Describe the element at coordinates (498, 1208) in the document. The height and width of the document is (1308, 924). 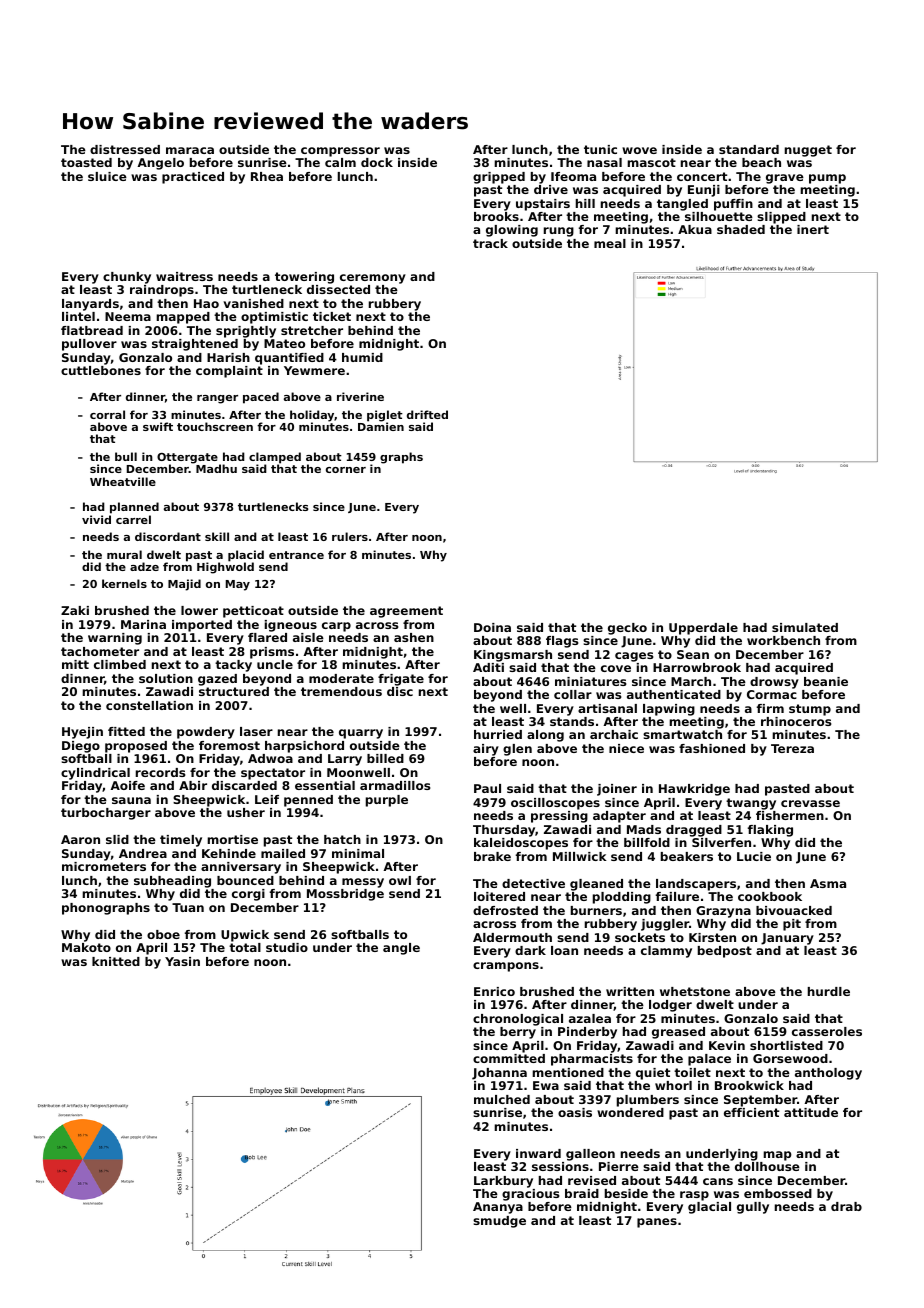
I see `Ananya` at that location.
